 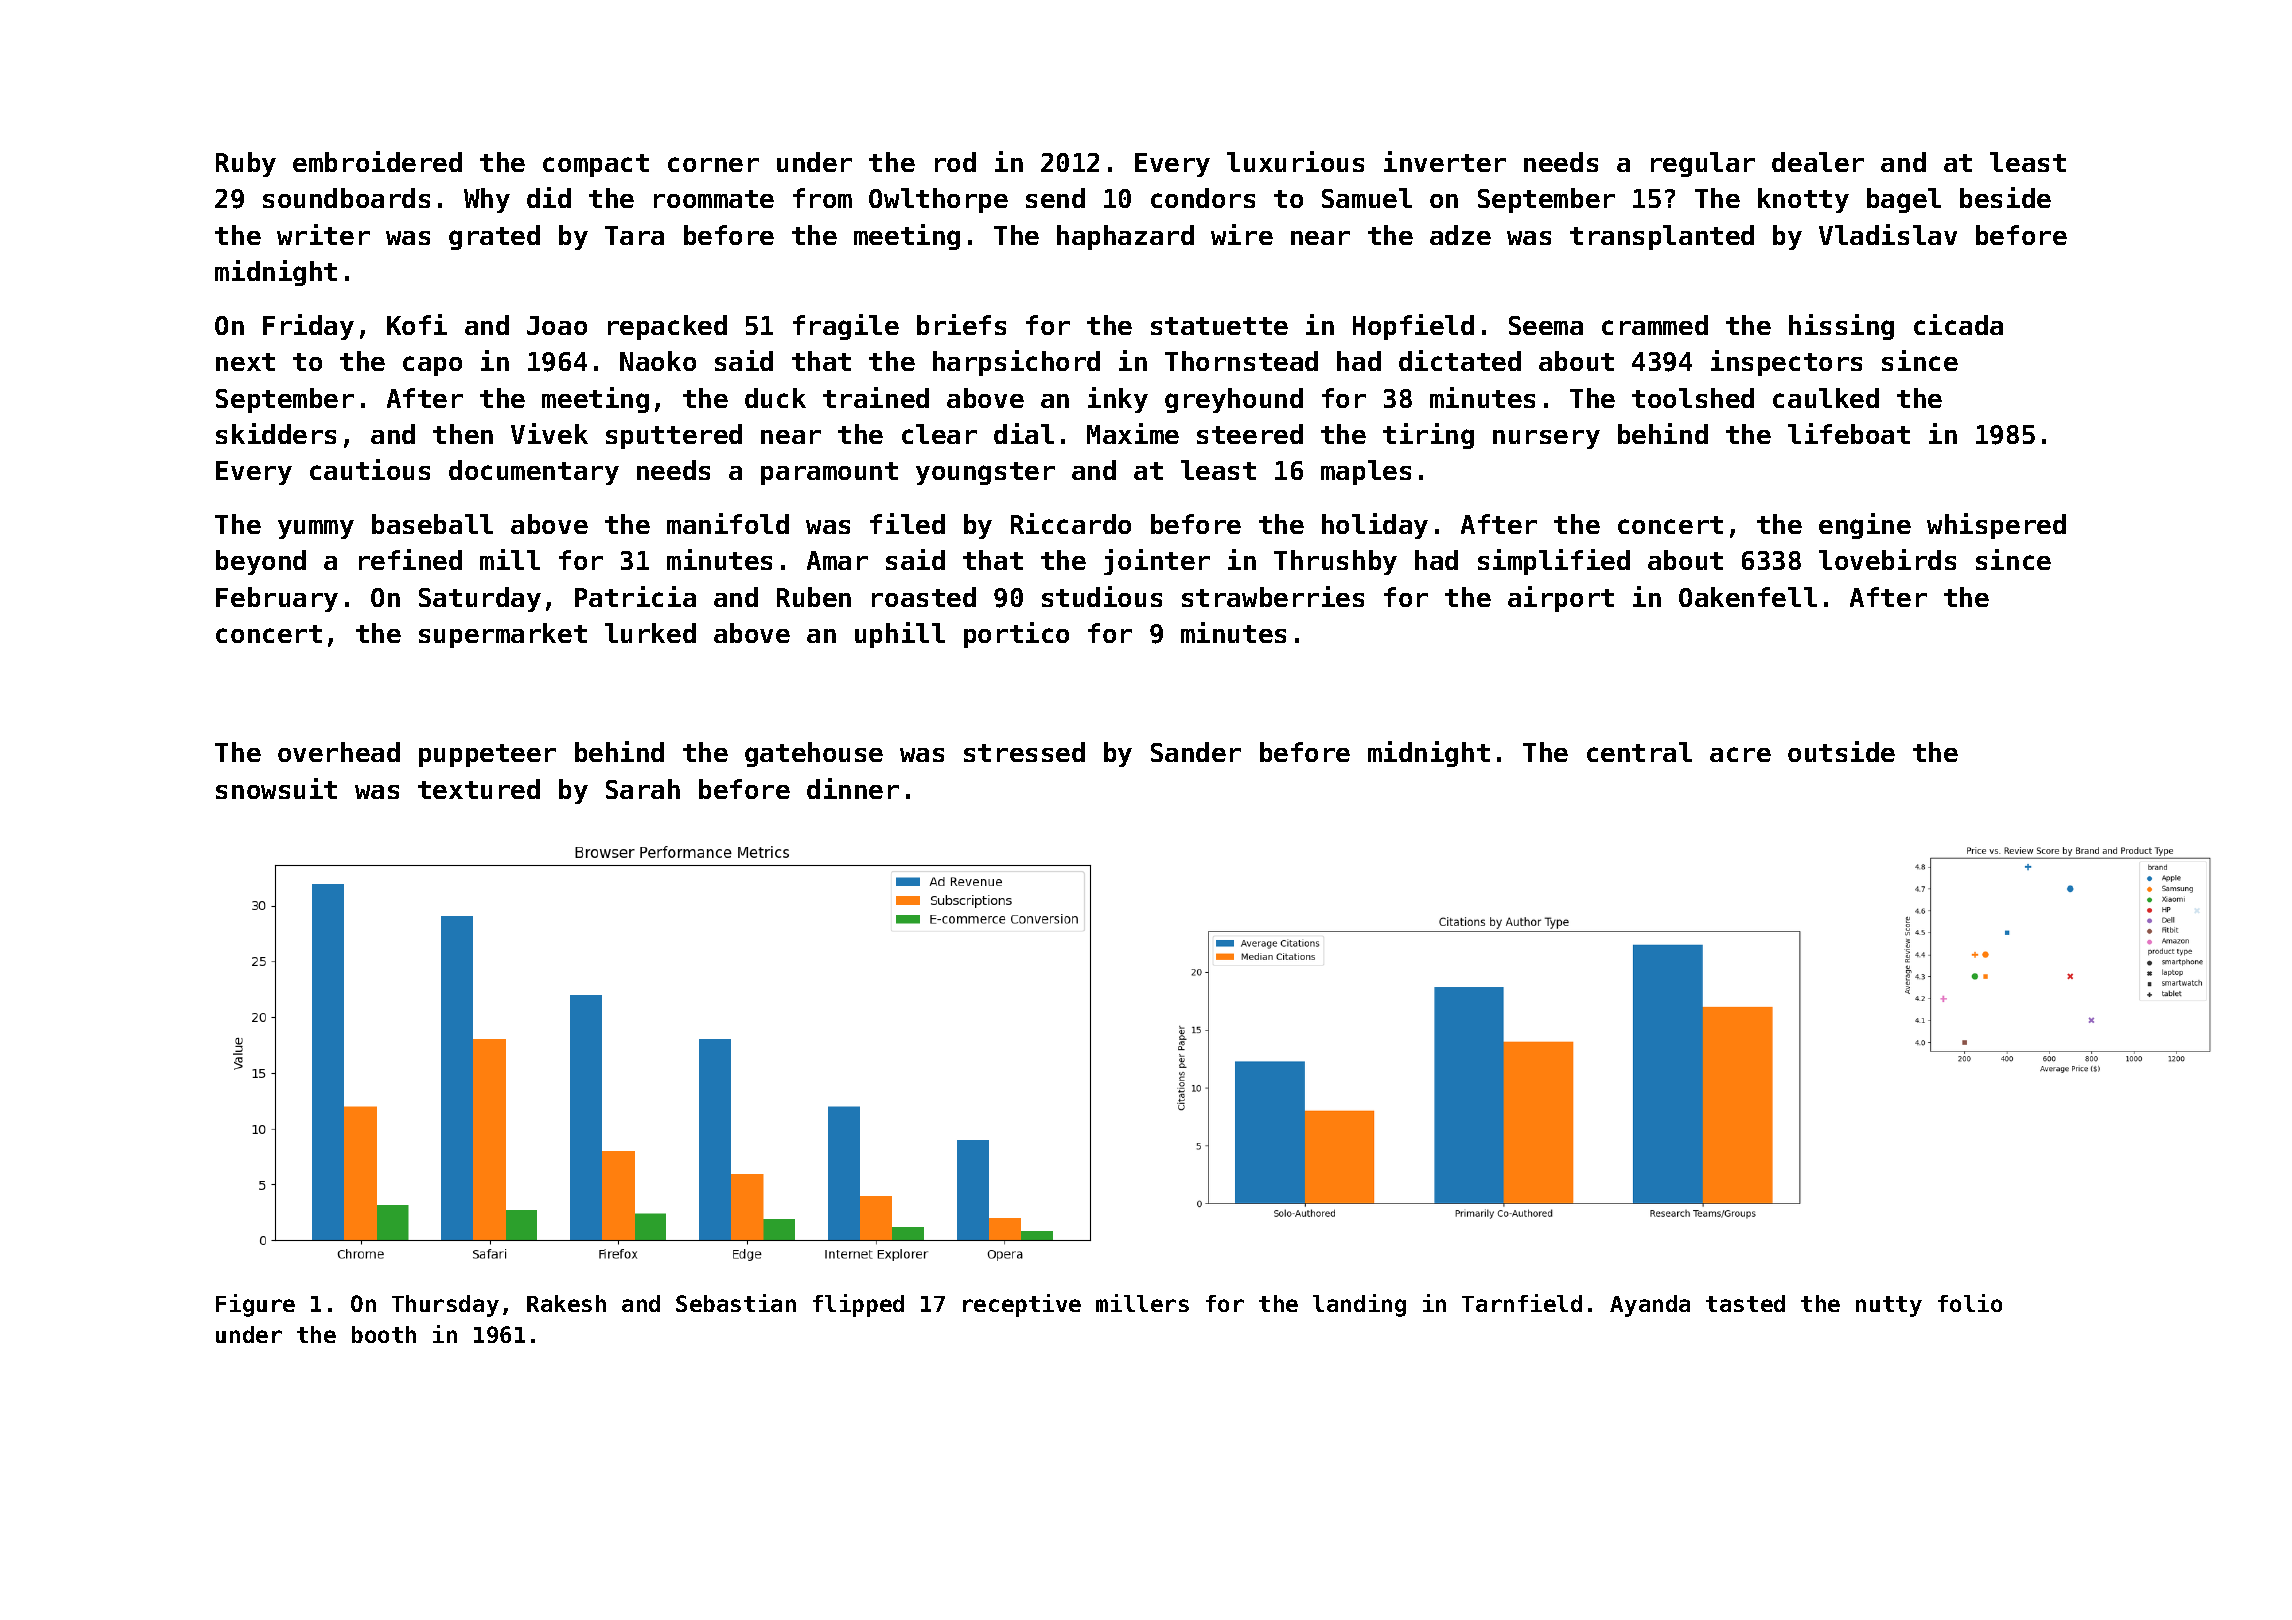 I want to click on studious, so click(x=1102, y=596).
